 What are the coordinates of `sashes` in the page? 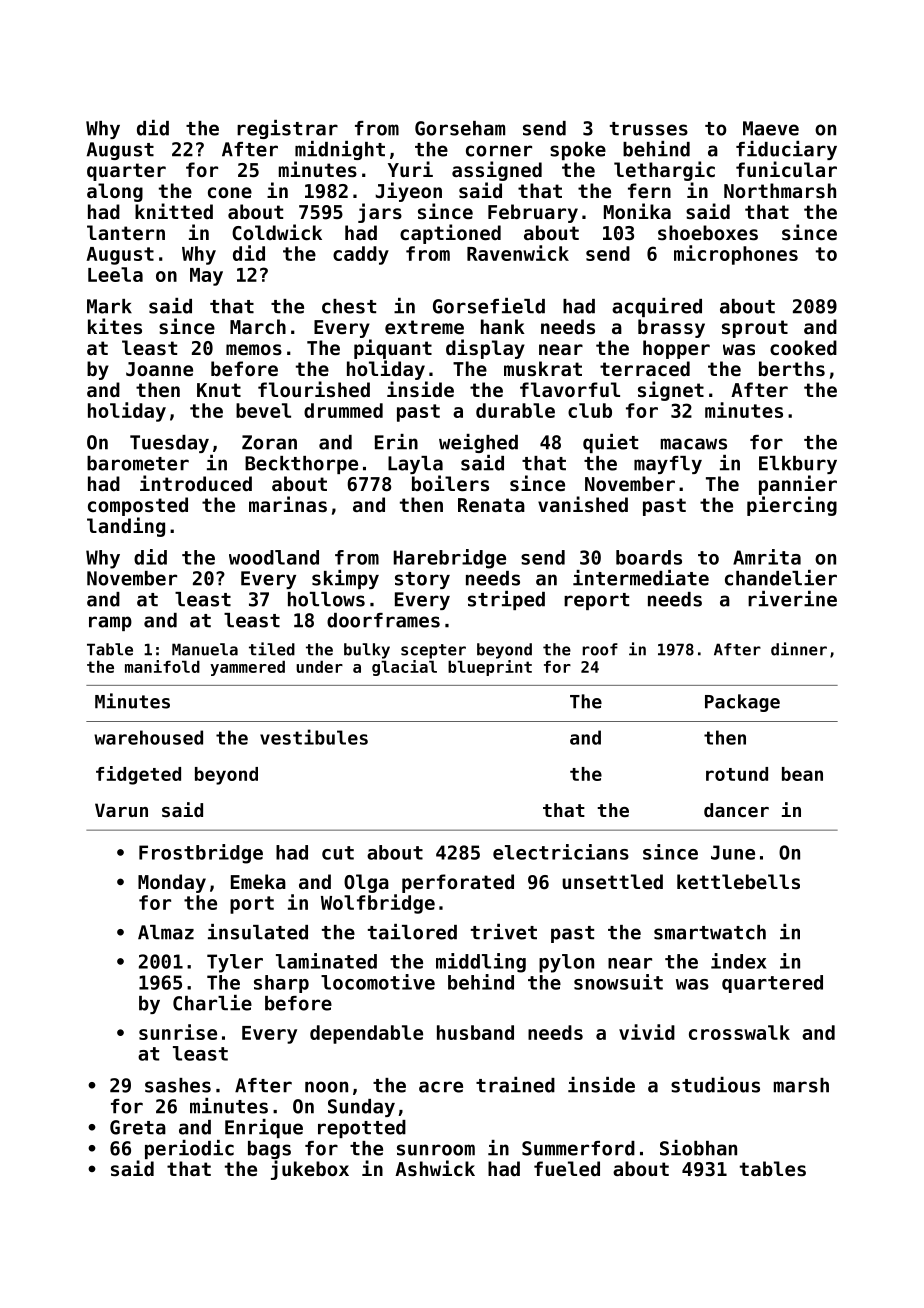 It's located at (178, 1085).
